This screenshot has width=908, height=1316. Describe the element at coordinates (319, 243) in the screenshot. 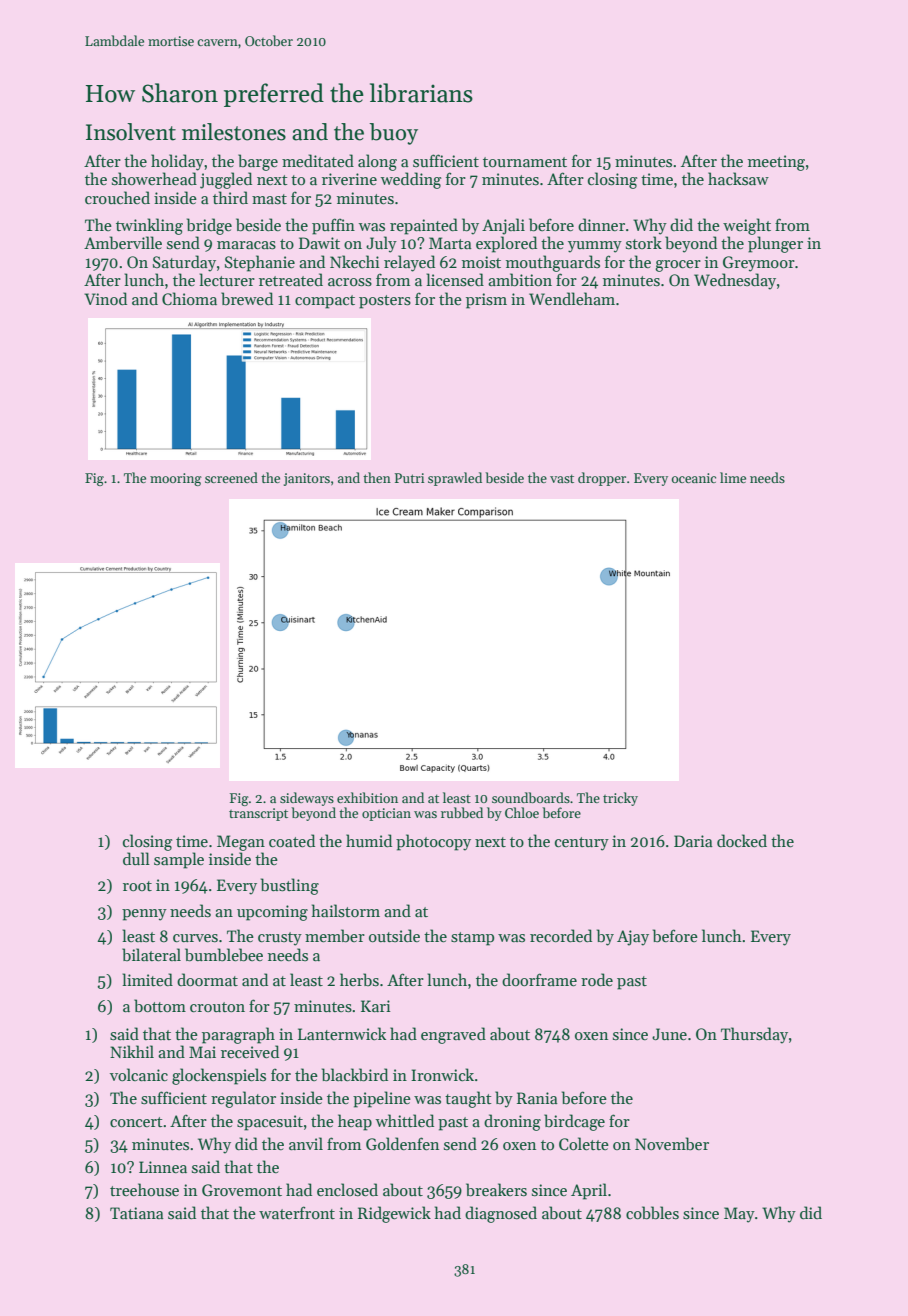

I see `Dawit` at that location.
